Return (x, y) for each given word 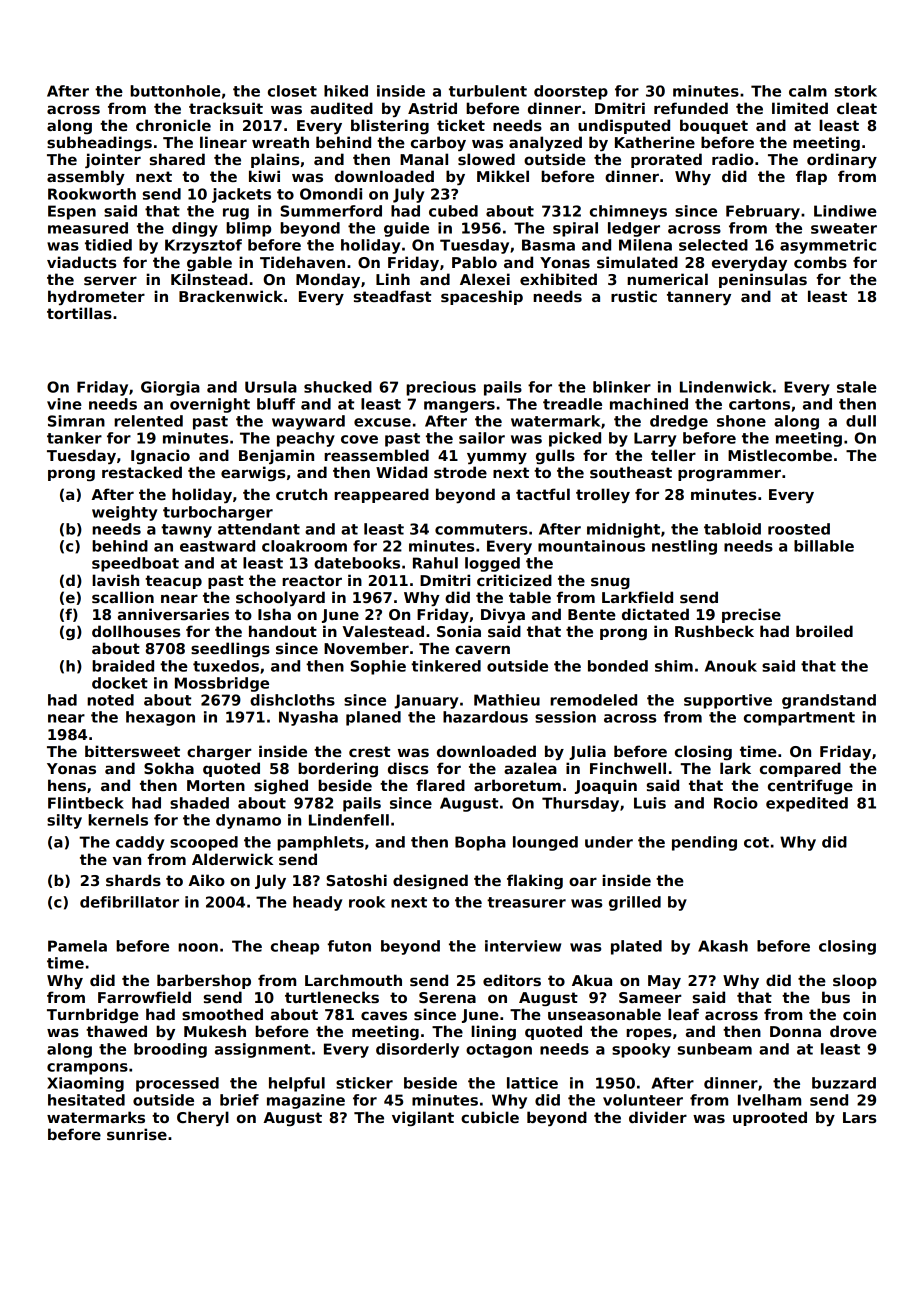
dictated (655, 614)
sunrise (137, 1134)
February (763, 212)
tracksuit (226, 108)
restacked (142, 472)
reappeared (381, 495)
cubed (453, 211)
